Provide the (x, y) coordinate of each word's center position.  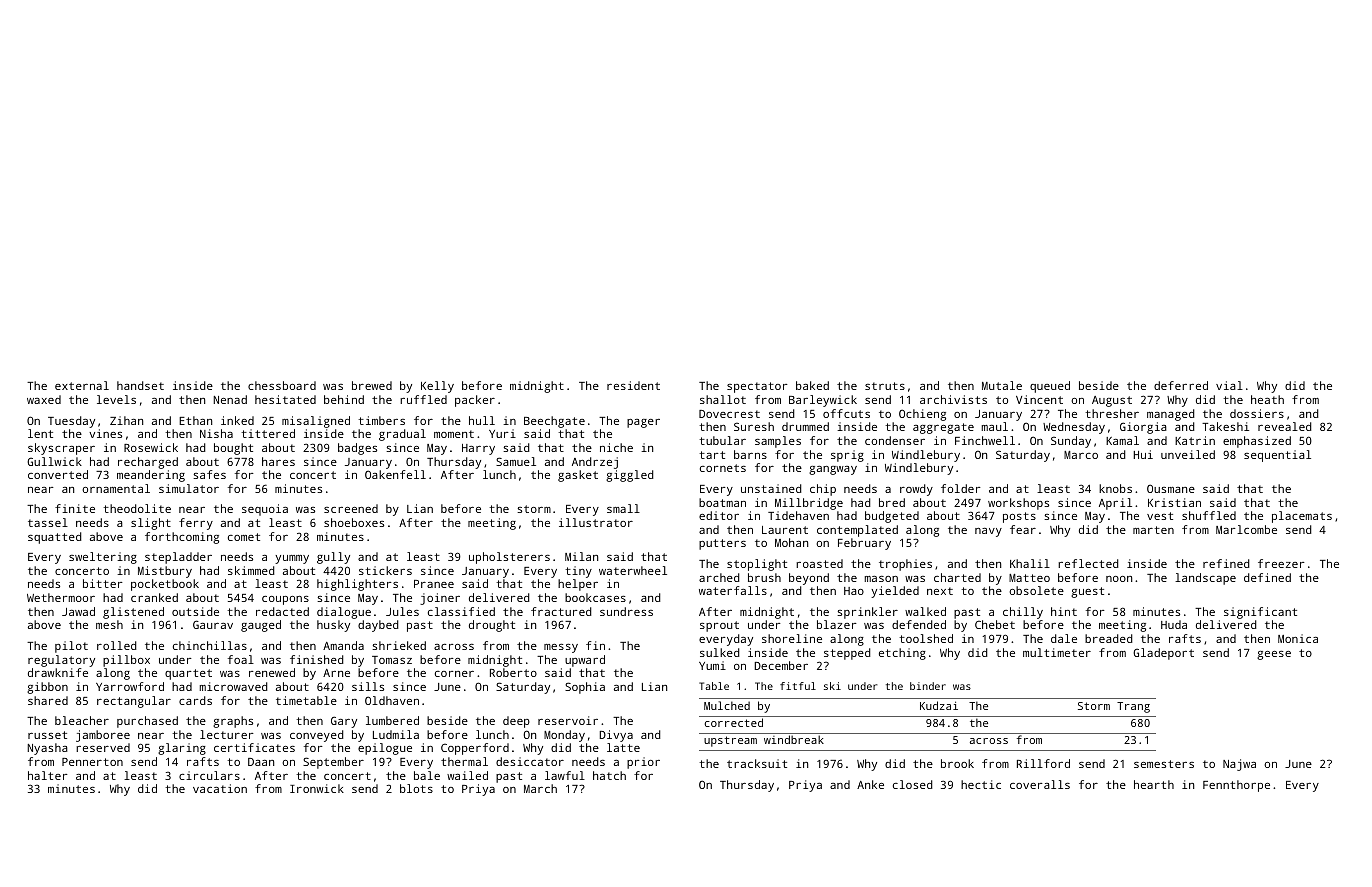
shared (48, 700)
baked (812, 385)
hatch (609, 775)
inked (237, 420)
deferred (1181, 385)
